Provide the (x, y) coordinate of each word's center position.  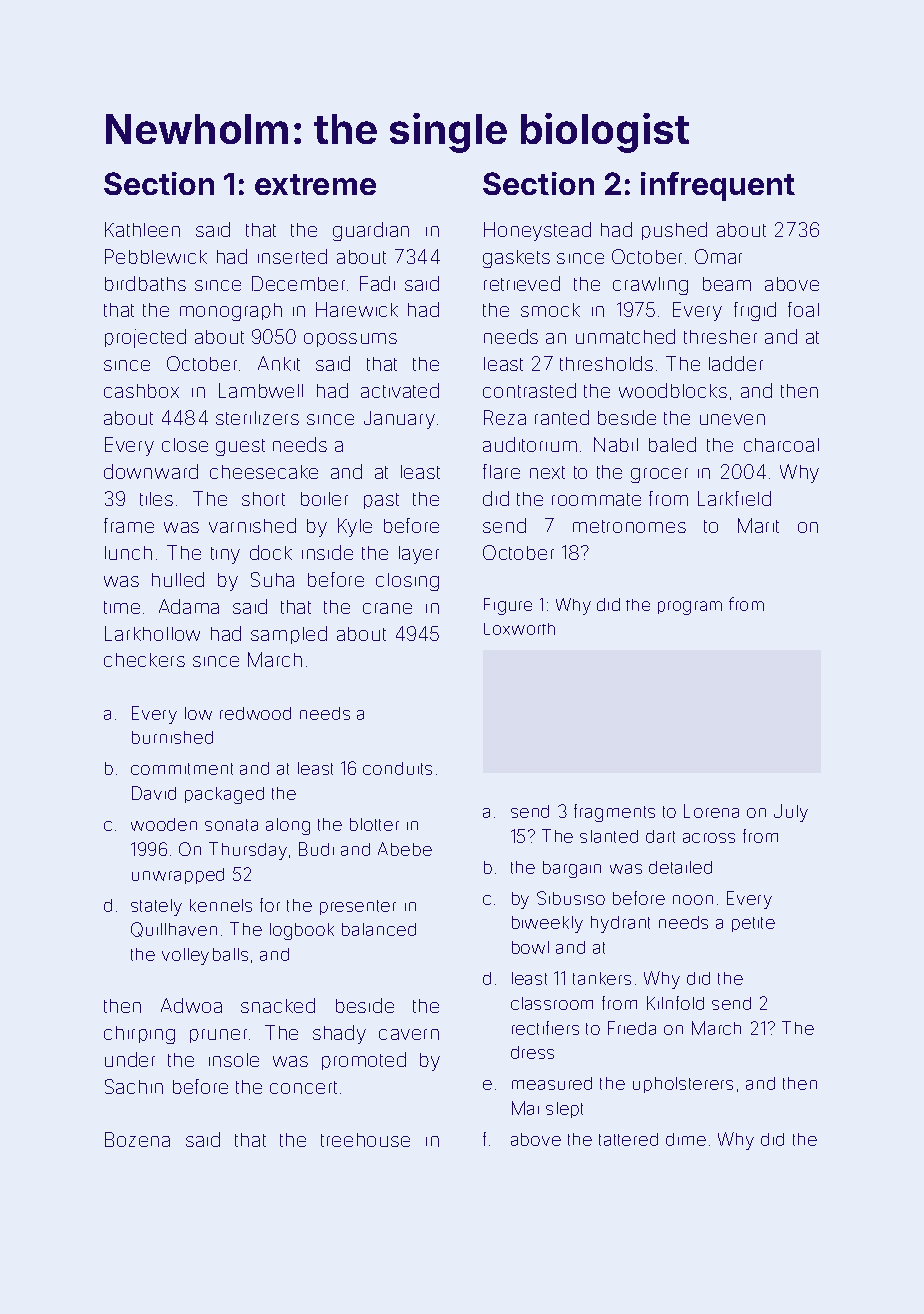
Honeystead (537, 231)
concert (303, 1087)
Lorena (711, 811)
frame (129, 525)
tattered (628, 1139)
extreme (315, 184)
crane (387, 608)
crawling (650, 286)
